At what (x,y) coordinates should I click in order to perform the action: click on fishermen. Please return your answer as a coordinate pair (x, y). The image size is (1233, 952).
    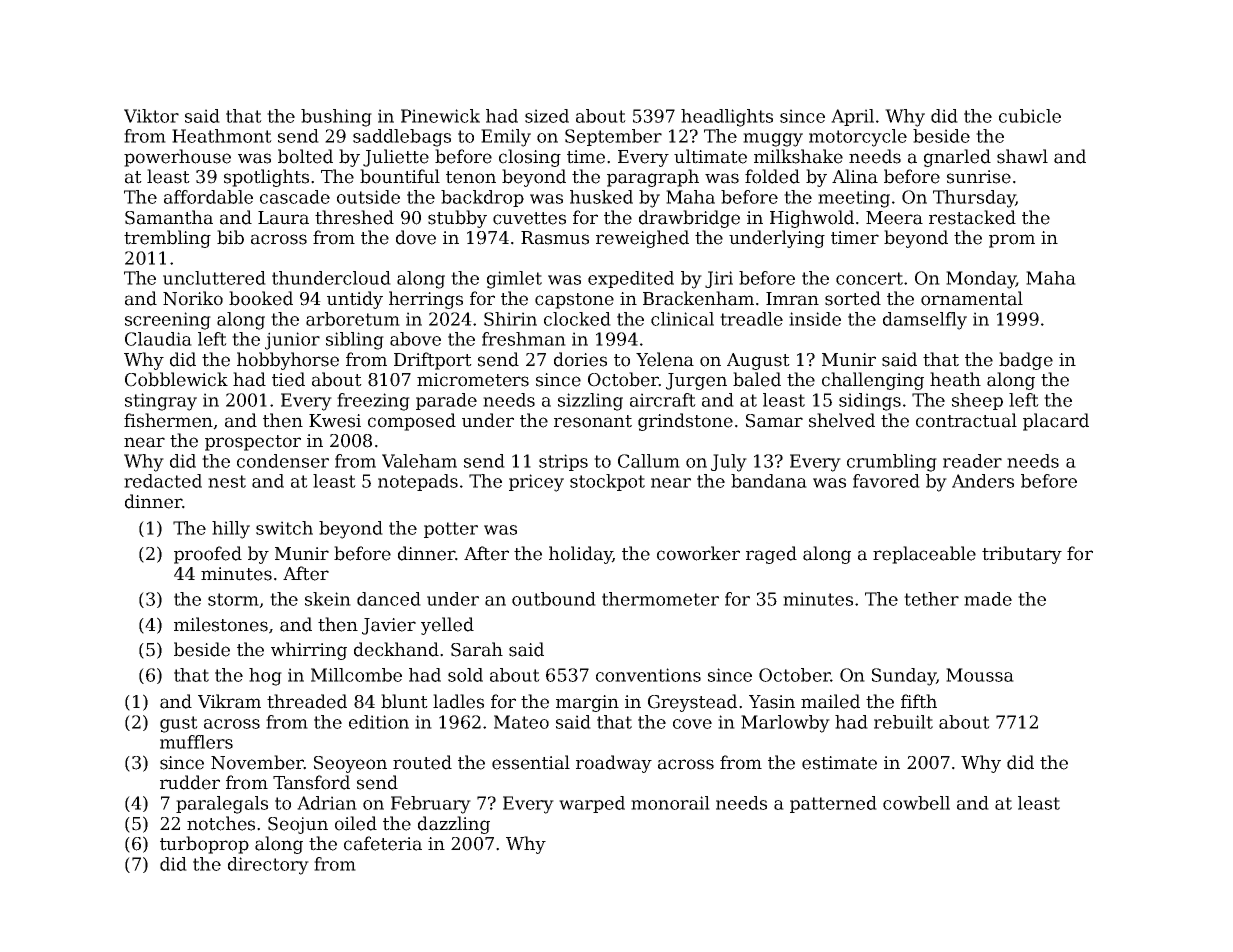
    Looking at the image, I should click on (169, 421).
